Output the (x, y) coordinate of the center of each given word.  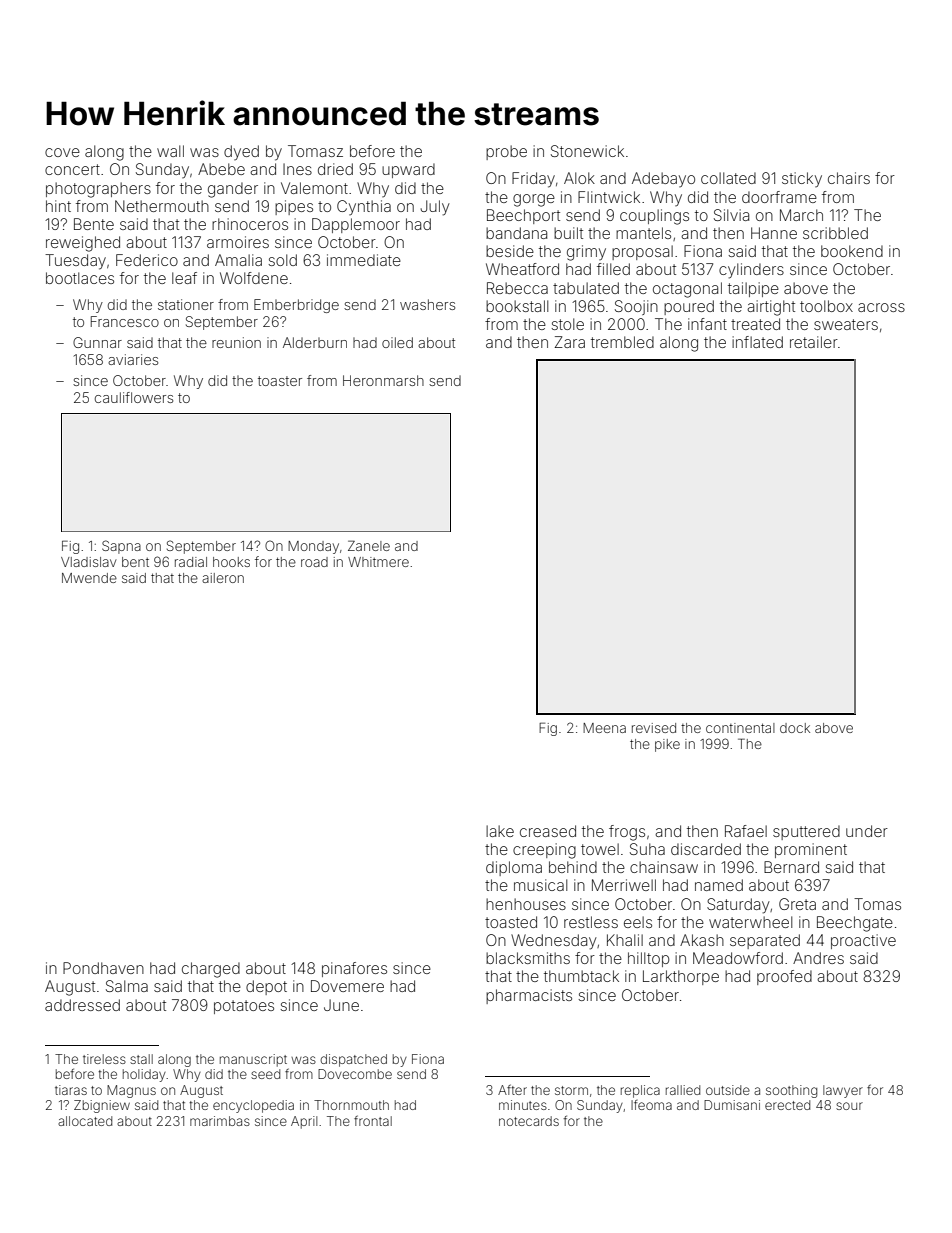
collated (728, 178)
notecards (529, 1121)
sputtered (806, 832)
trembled (622, 342)
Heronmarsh (383, 380)
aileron (223, 578)
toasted (511, 922)
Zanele (369, 545)
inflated (757, 342)
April (304, 1122)
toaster (280, 381)
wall (170, 151)
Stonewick (587, 151)
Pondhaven (103, 968)
